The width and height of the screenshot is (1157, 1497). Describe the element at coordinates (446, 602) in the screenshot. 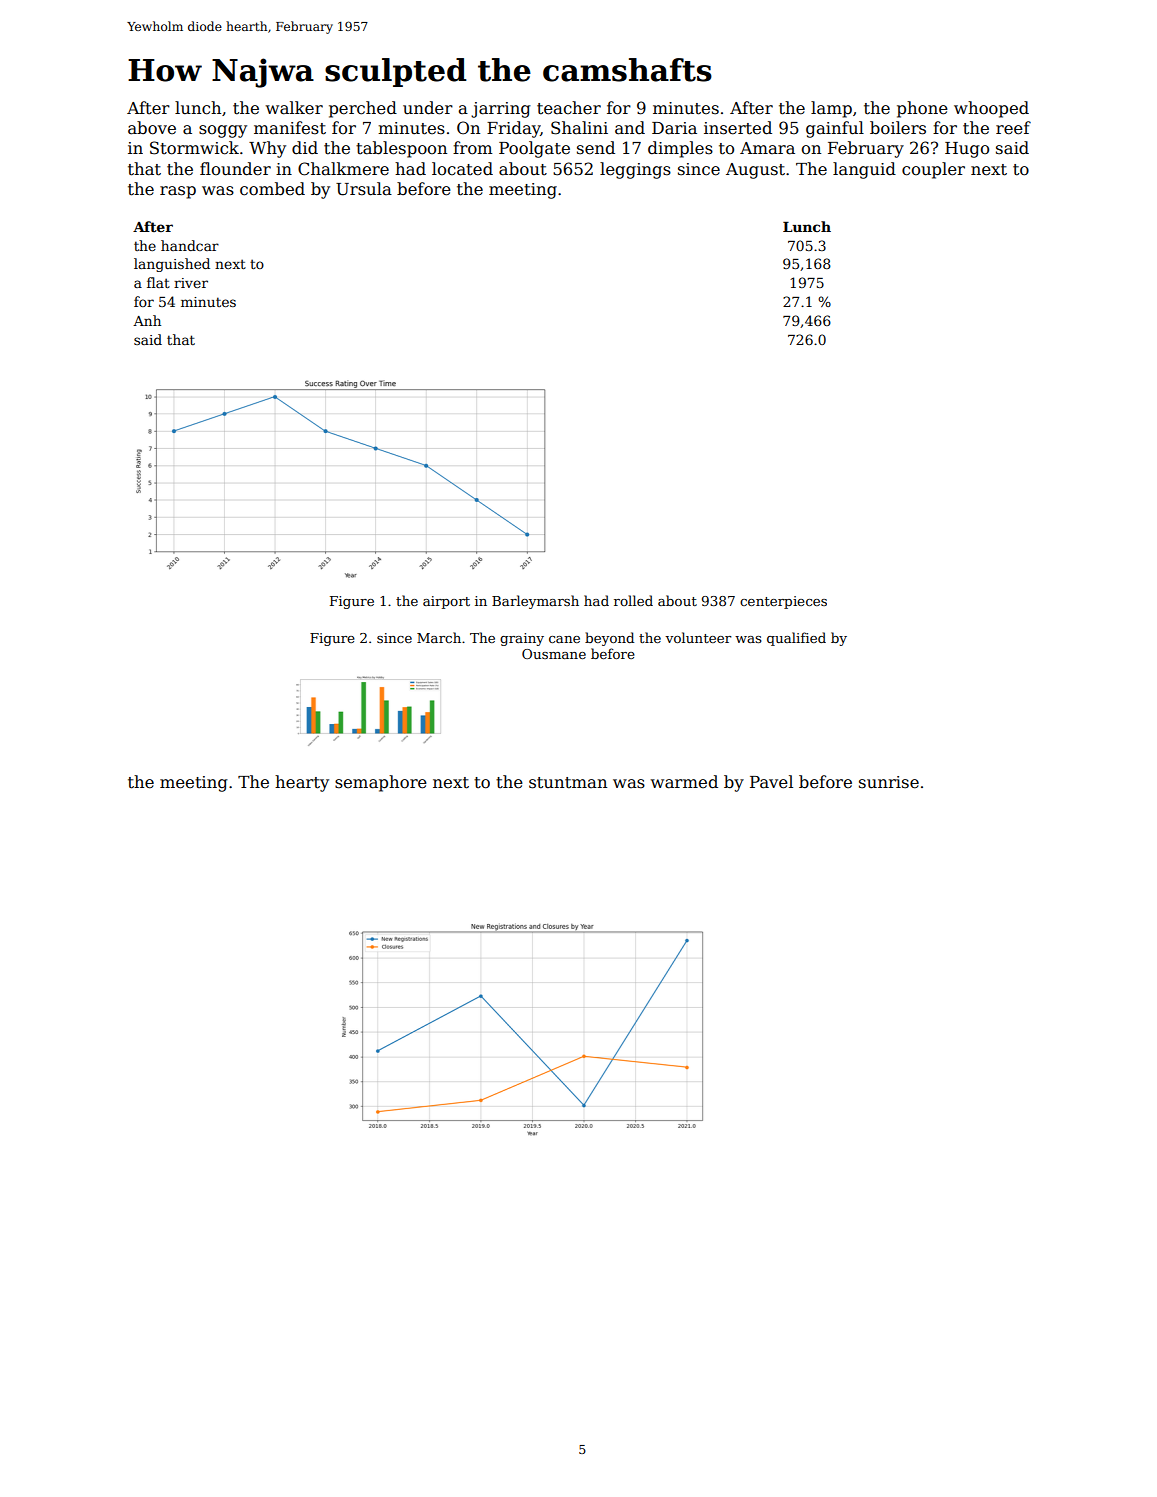

I see `airport` at that location.
